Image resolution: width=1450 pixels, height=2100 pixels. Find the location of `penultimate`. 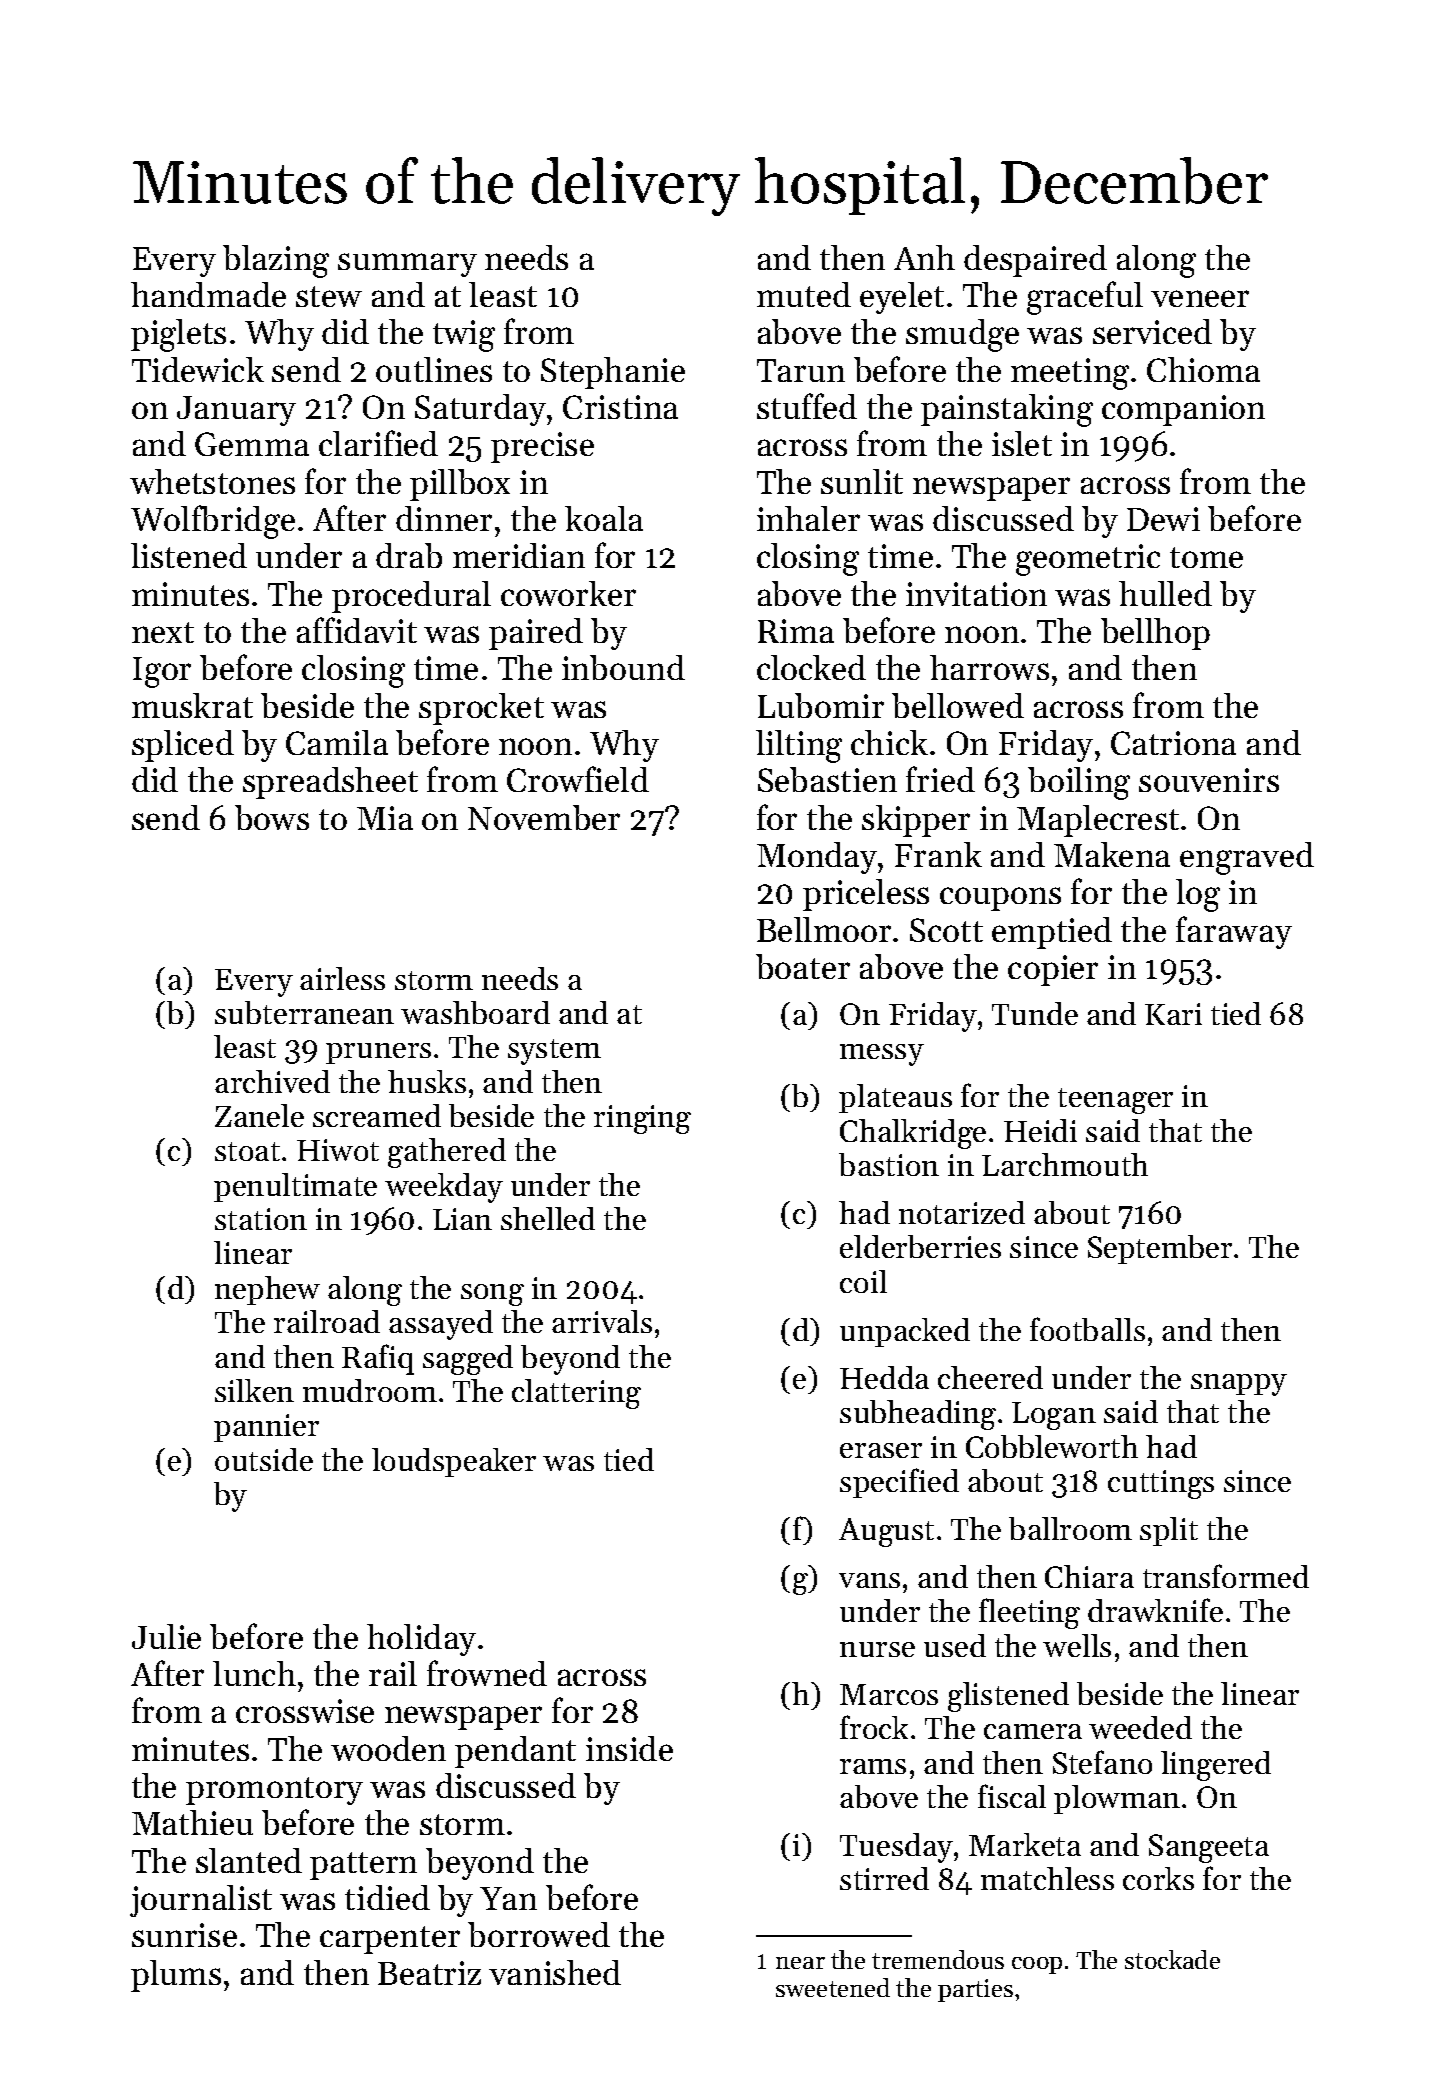

penultimate is located at coordinates (295, 1187).
